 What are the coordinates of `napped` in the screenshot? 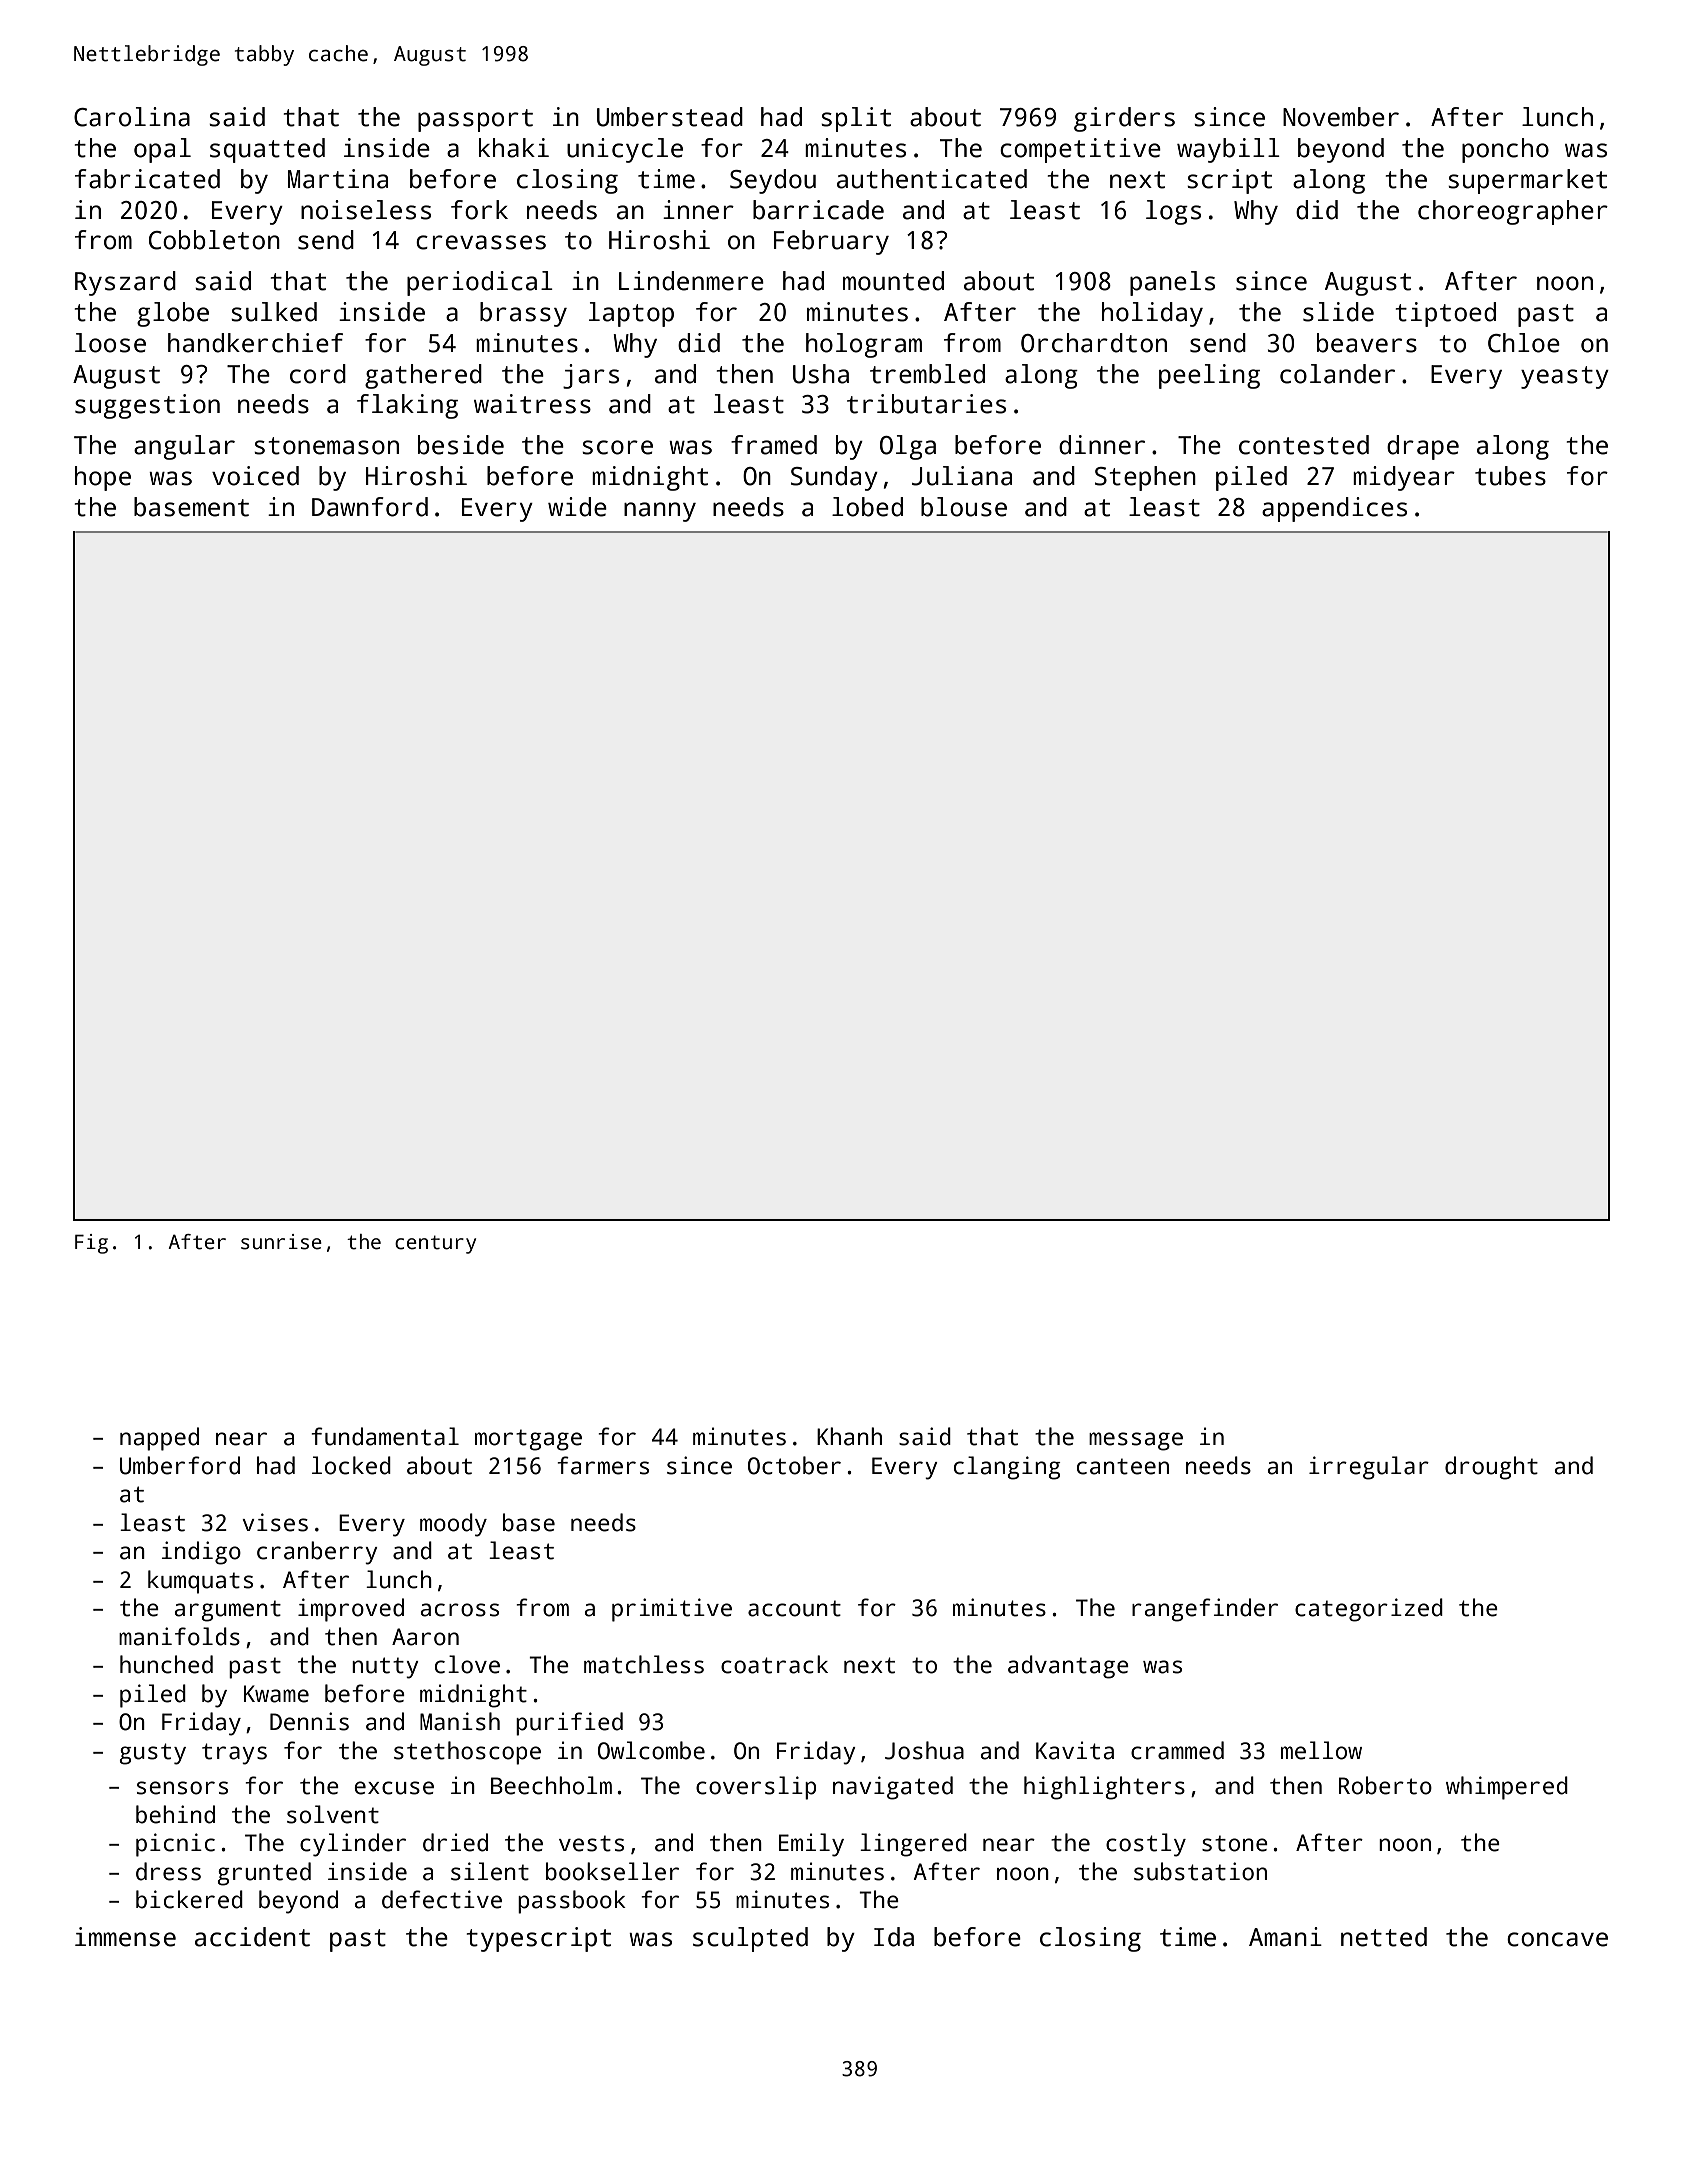 It's located at (159, 1439).
